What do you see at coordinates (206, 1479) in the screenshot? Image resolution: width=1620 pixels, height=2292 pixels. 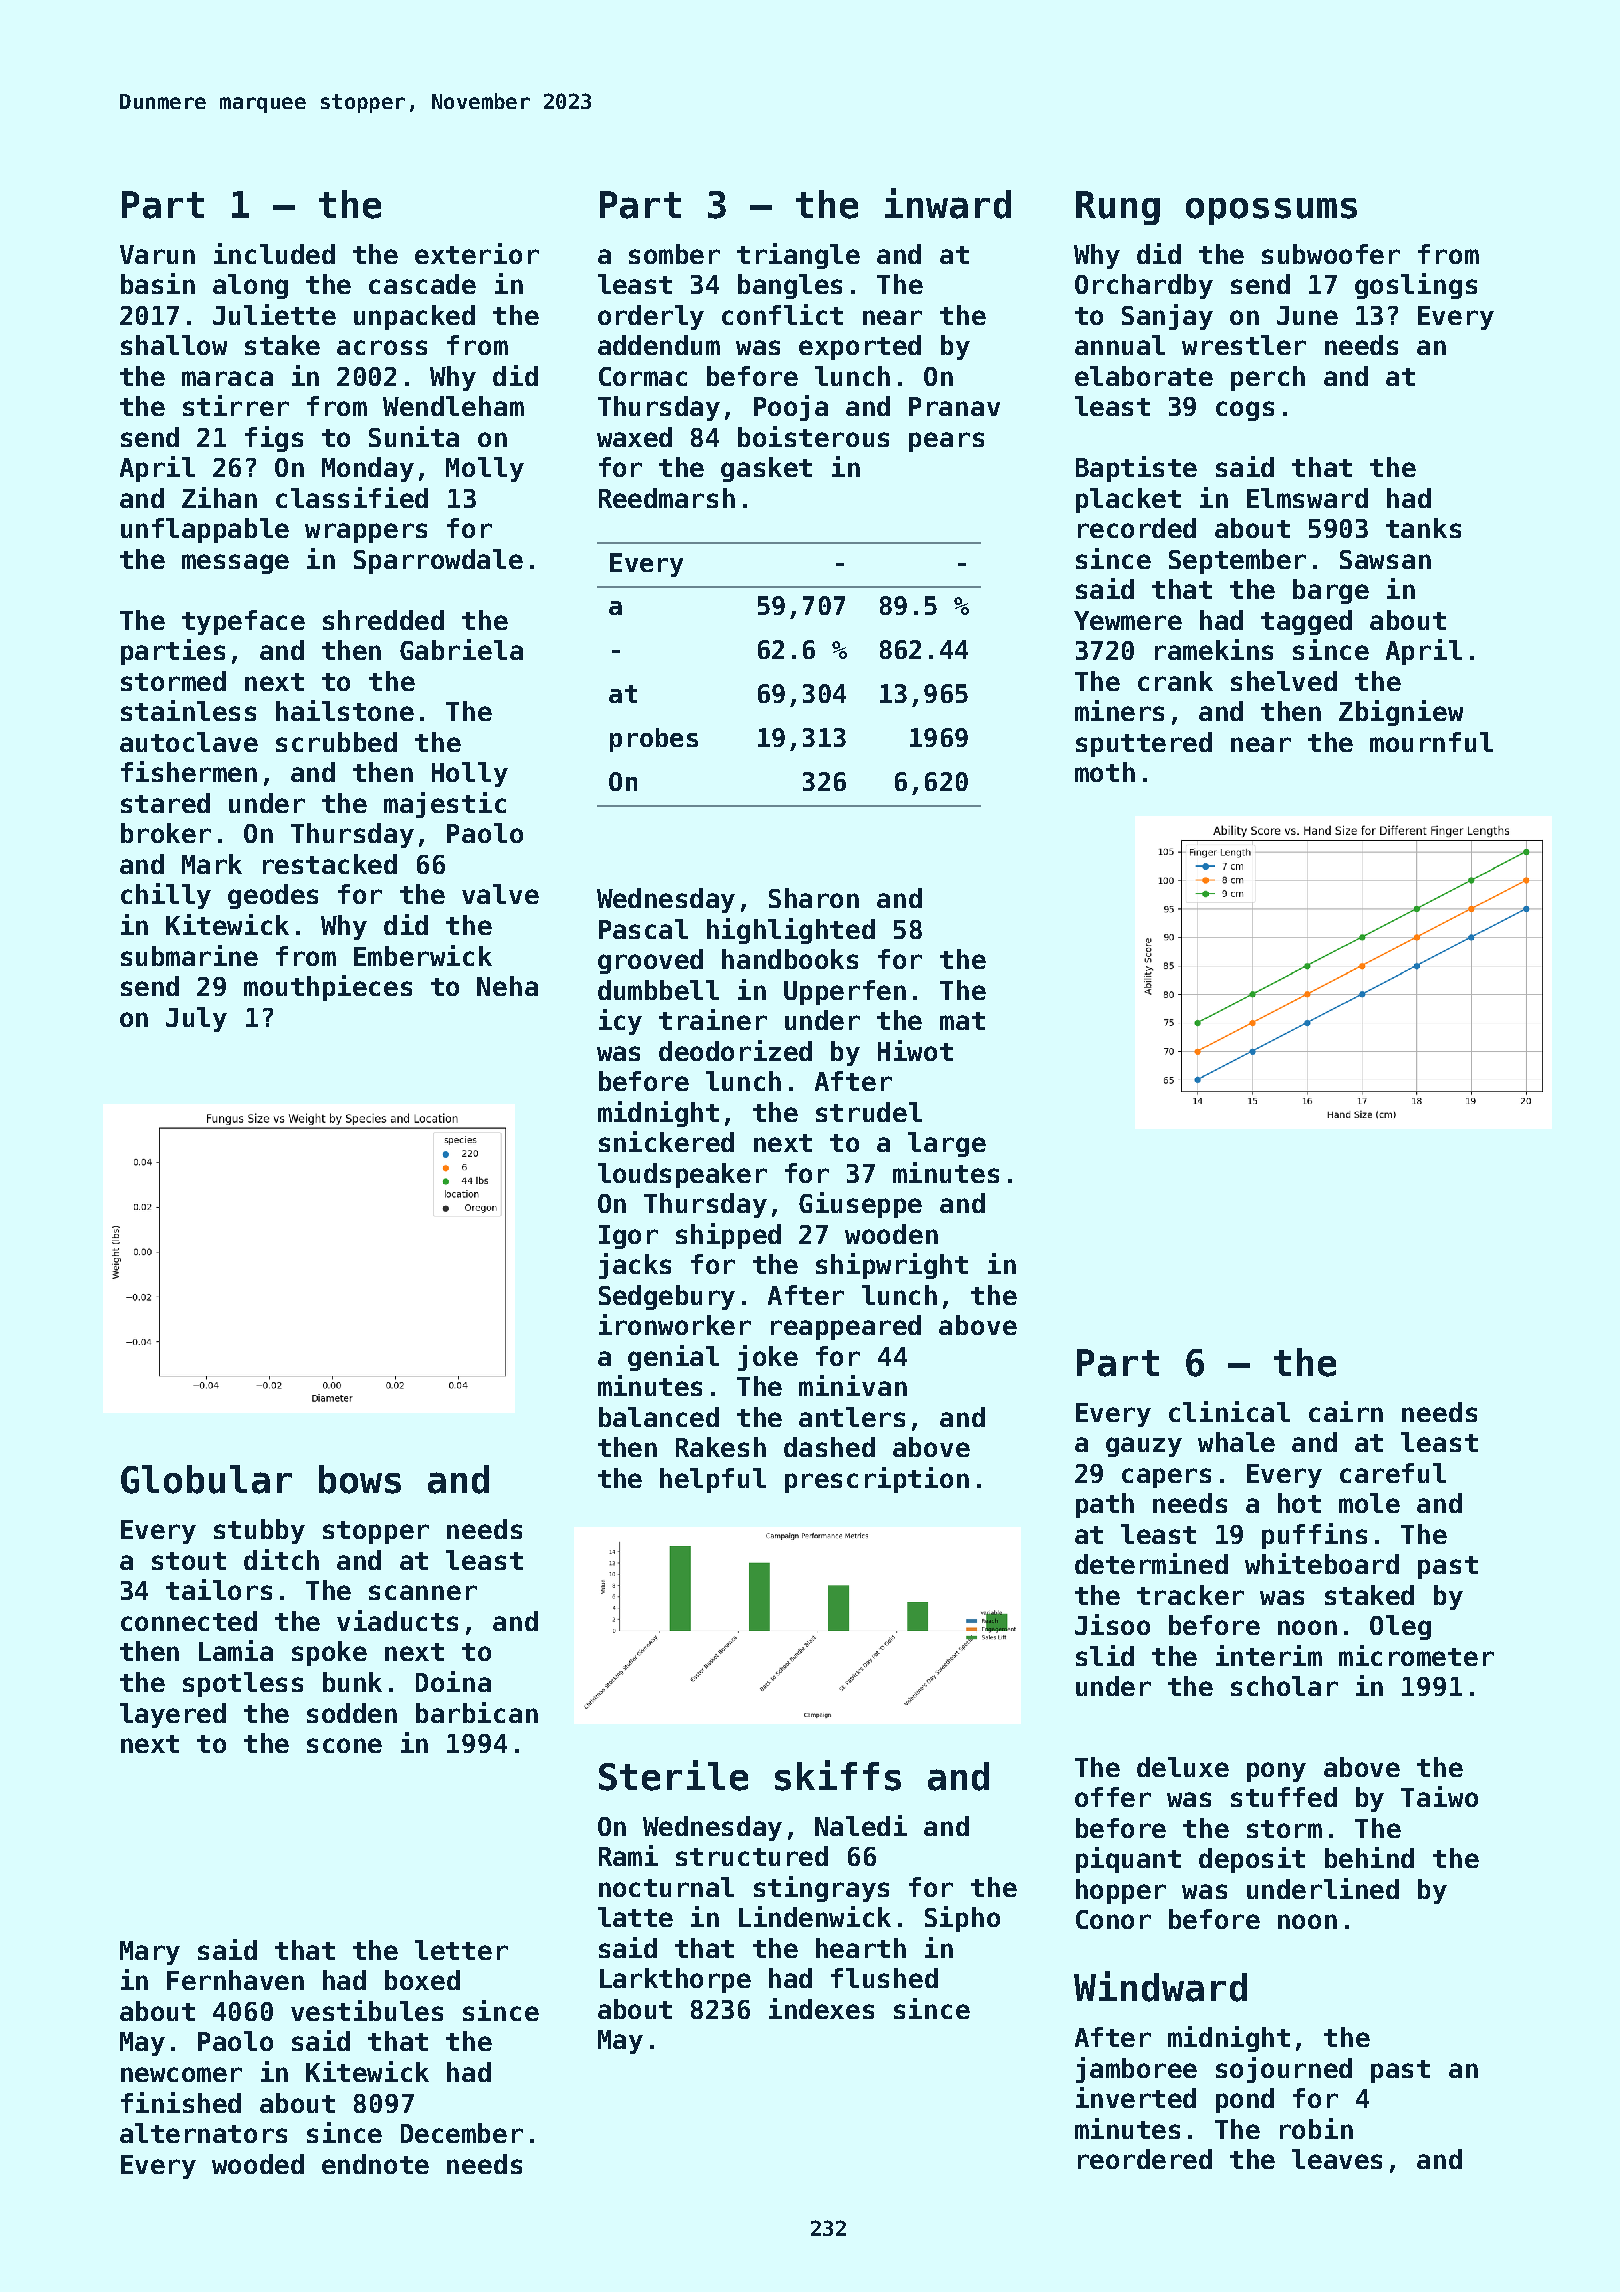 I see `Globular` at bounding box center [206, 1479].
